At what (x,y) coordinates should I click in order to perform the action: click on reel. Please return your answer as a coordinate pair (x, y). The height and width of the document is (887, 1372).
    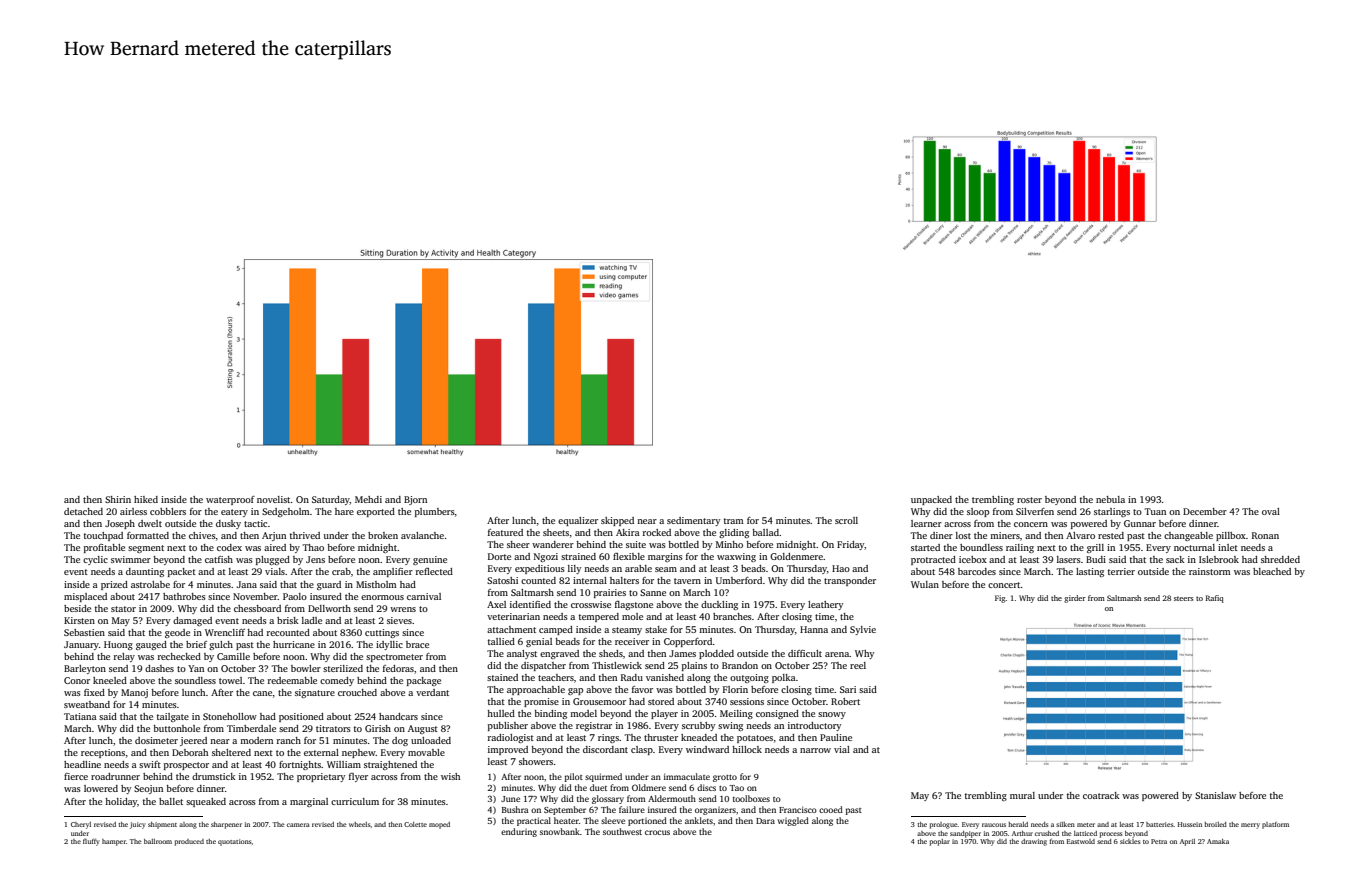
    Looking at the image, I should click on (858, 665).
